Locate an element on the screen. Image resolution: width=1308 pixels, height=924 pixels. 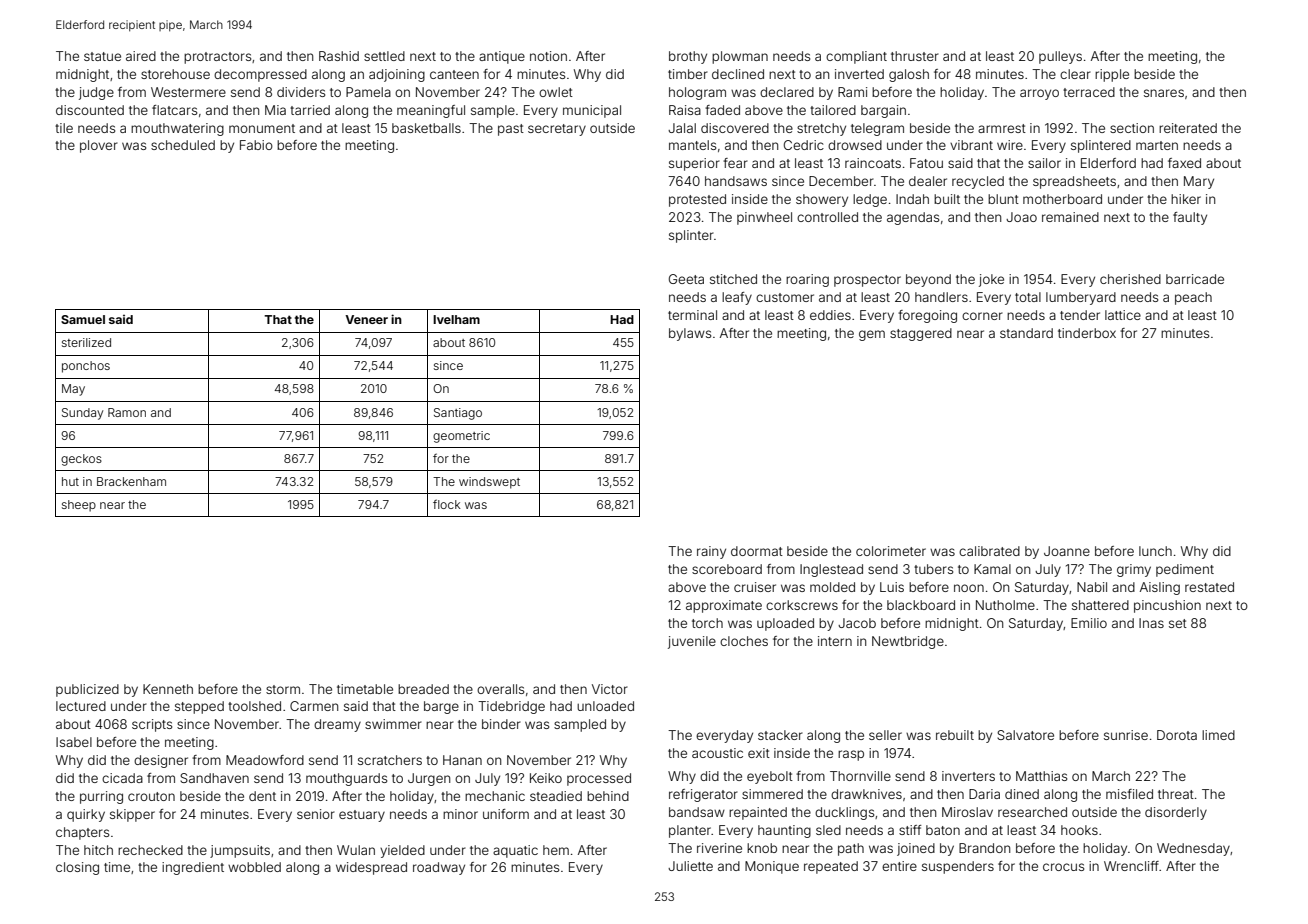
cloches is located at coordinates (744, 641).
